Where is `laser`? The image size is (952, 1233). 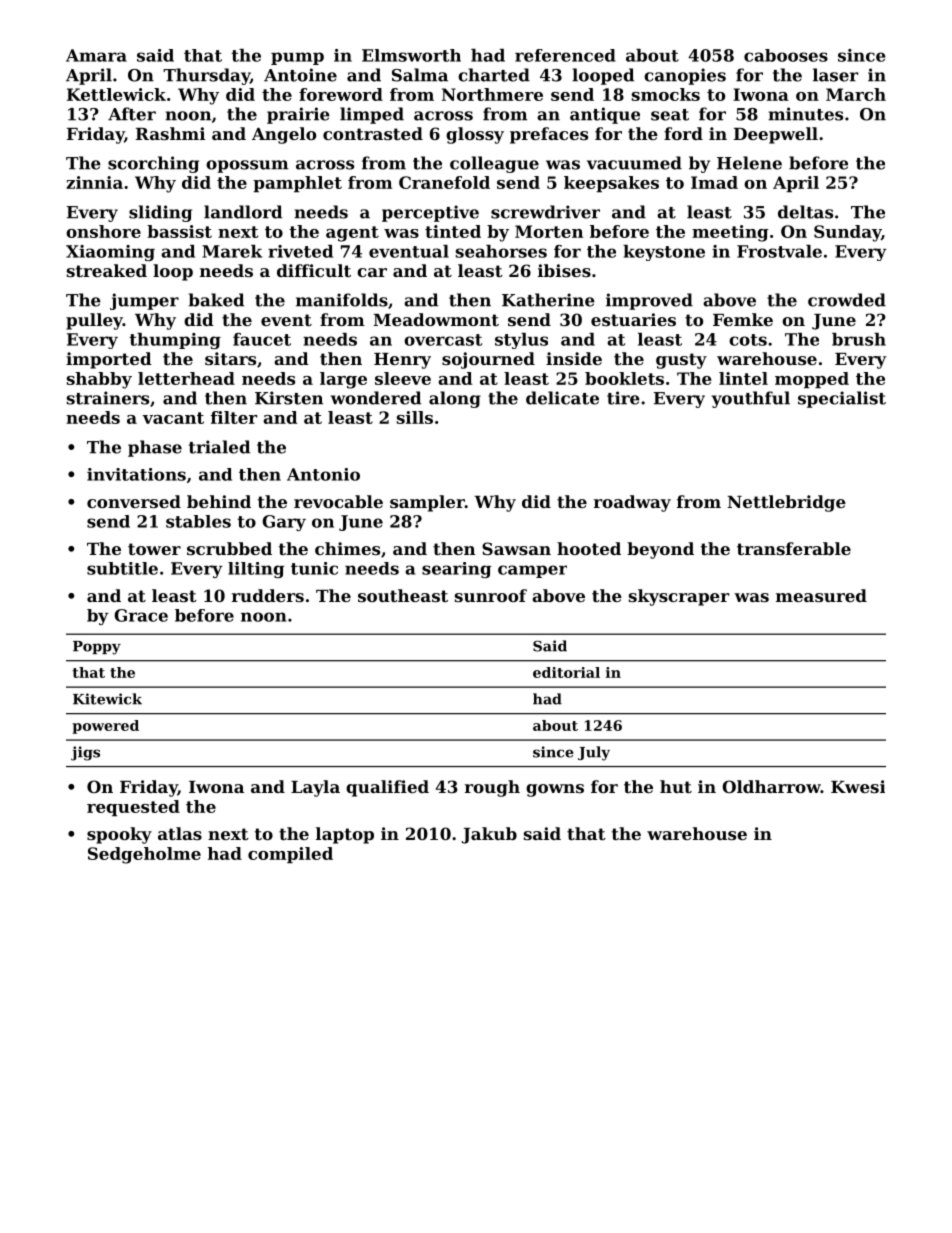
laser is located at coordinates (835, 75).
